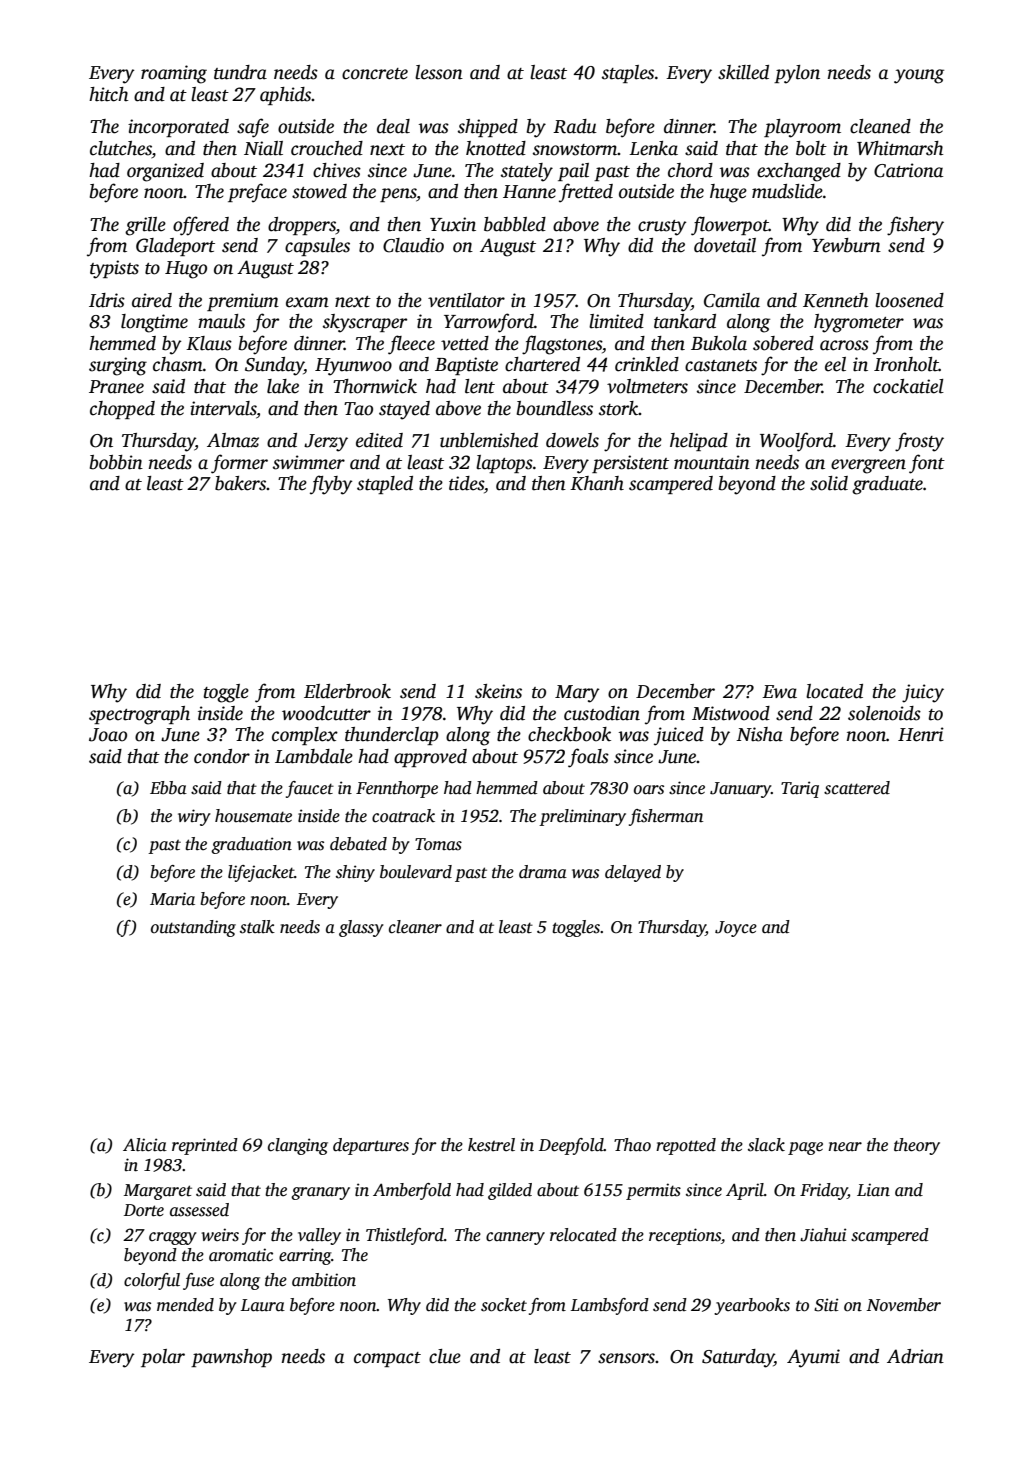 The image size is (1033, 1467). What do you see at coordinates (466, 483) in the image?
I see `tides` at bounding box center [466, 483].
